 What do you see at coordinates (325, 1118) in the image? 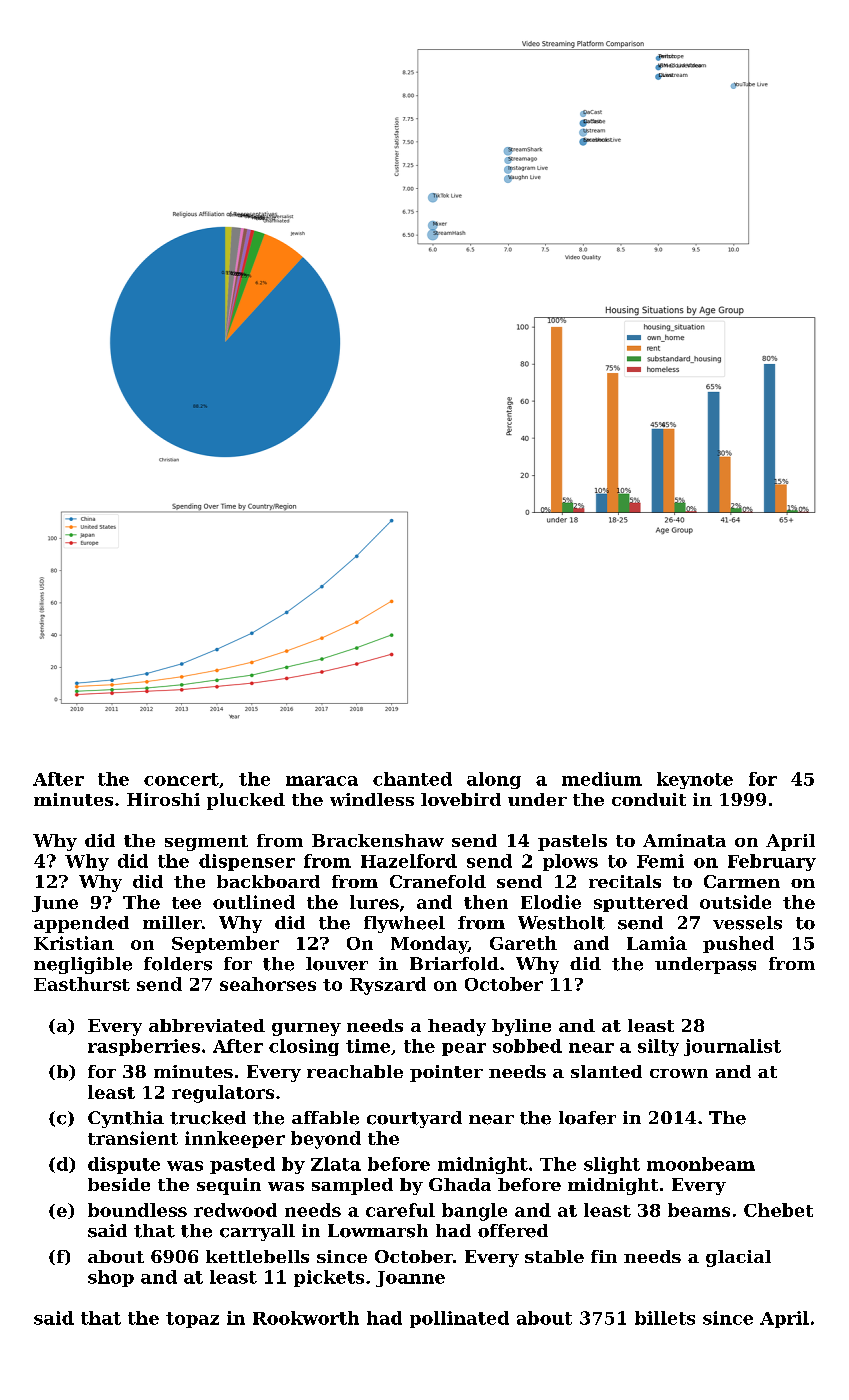
I see `affable` at bounding box center [325, 1118].
